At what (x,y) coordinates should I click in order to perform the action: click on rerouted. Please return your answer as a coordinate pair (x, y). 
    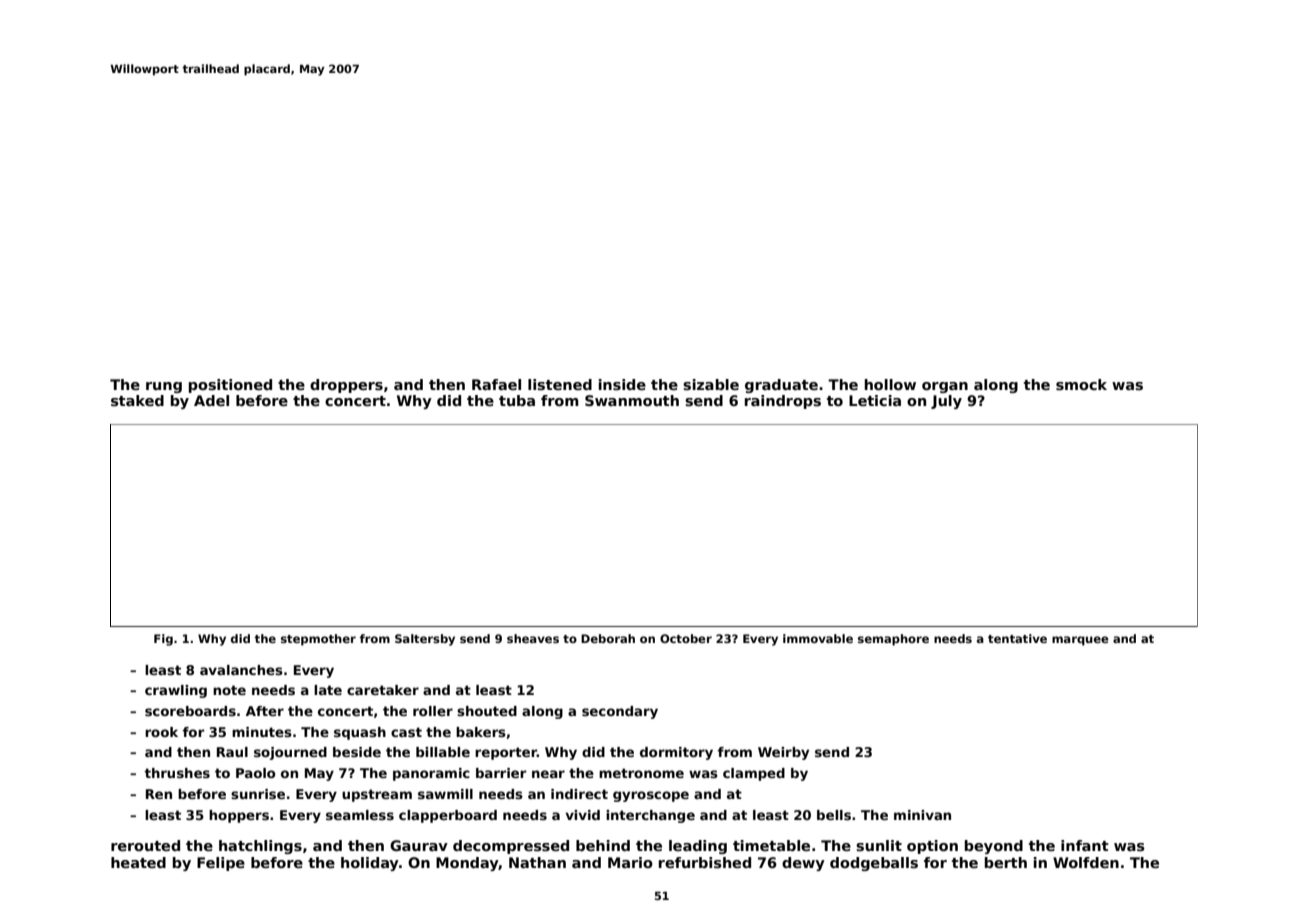
    Looking at the image, I should click on (145, 845).
